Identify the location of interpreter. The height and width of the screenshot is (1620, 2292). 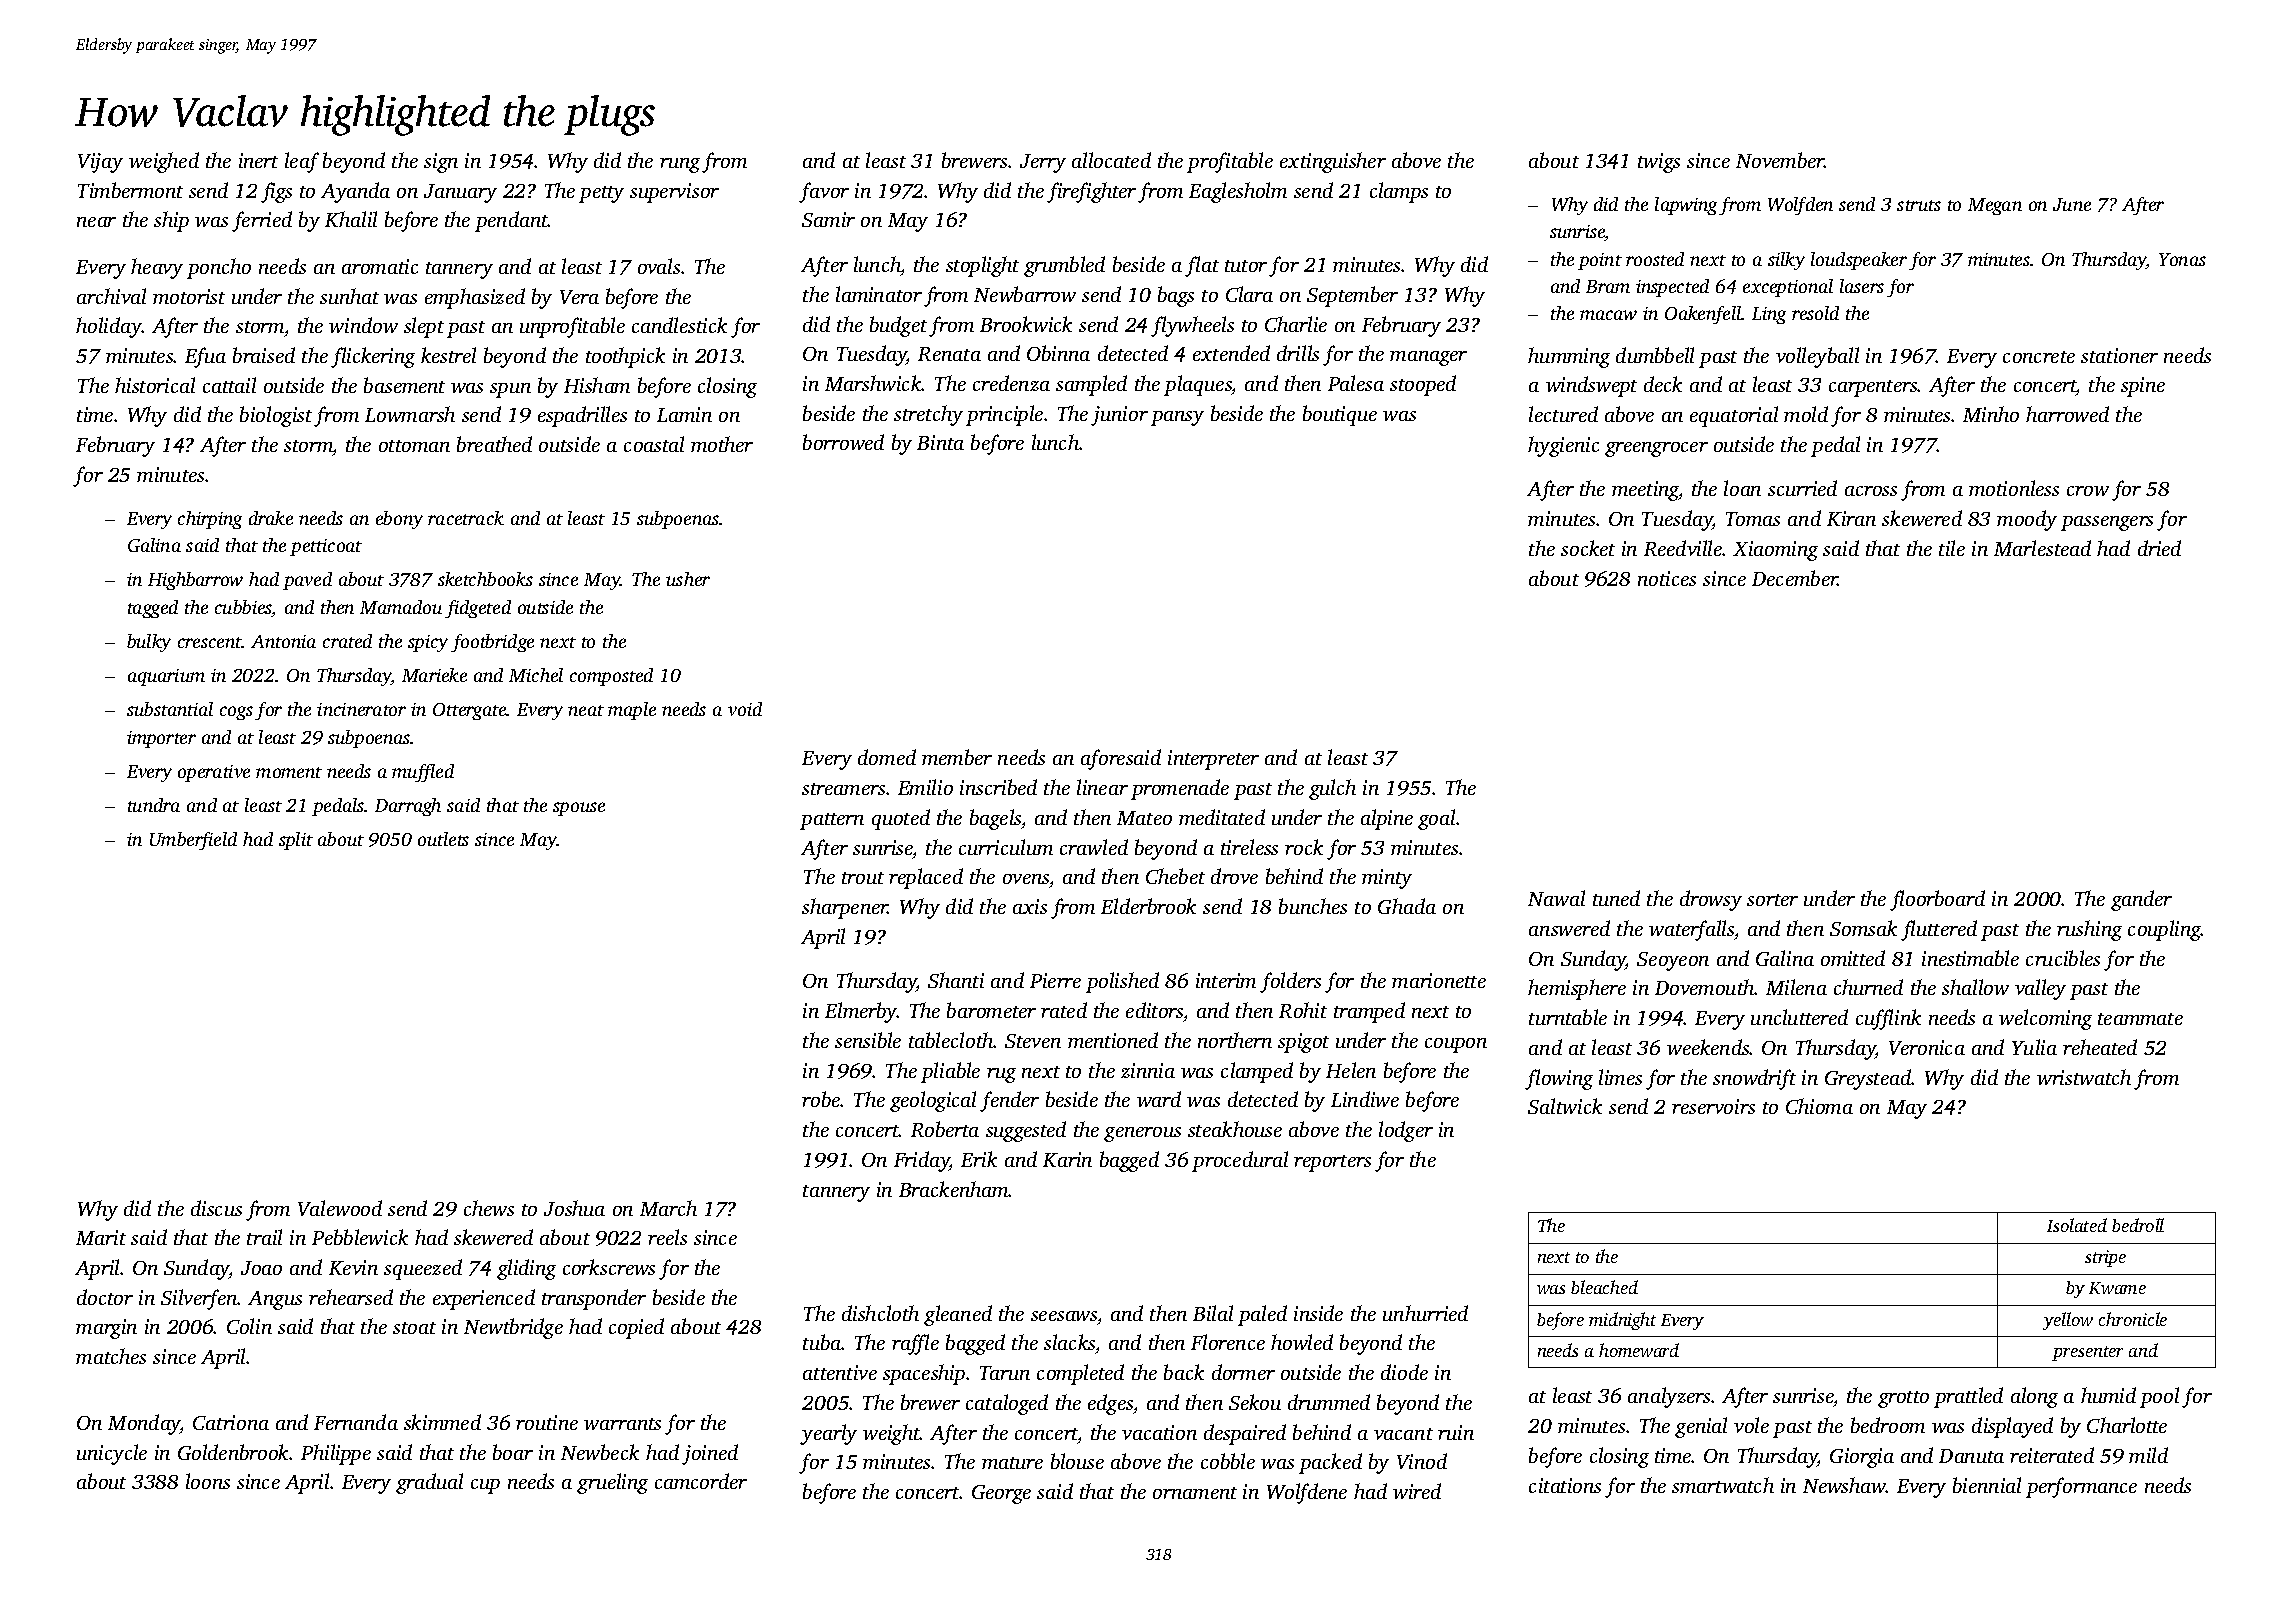
(1213, 760).
